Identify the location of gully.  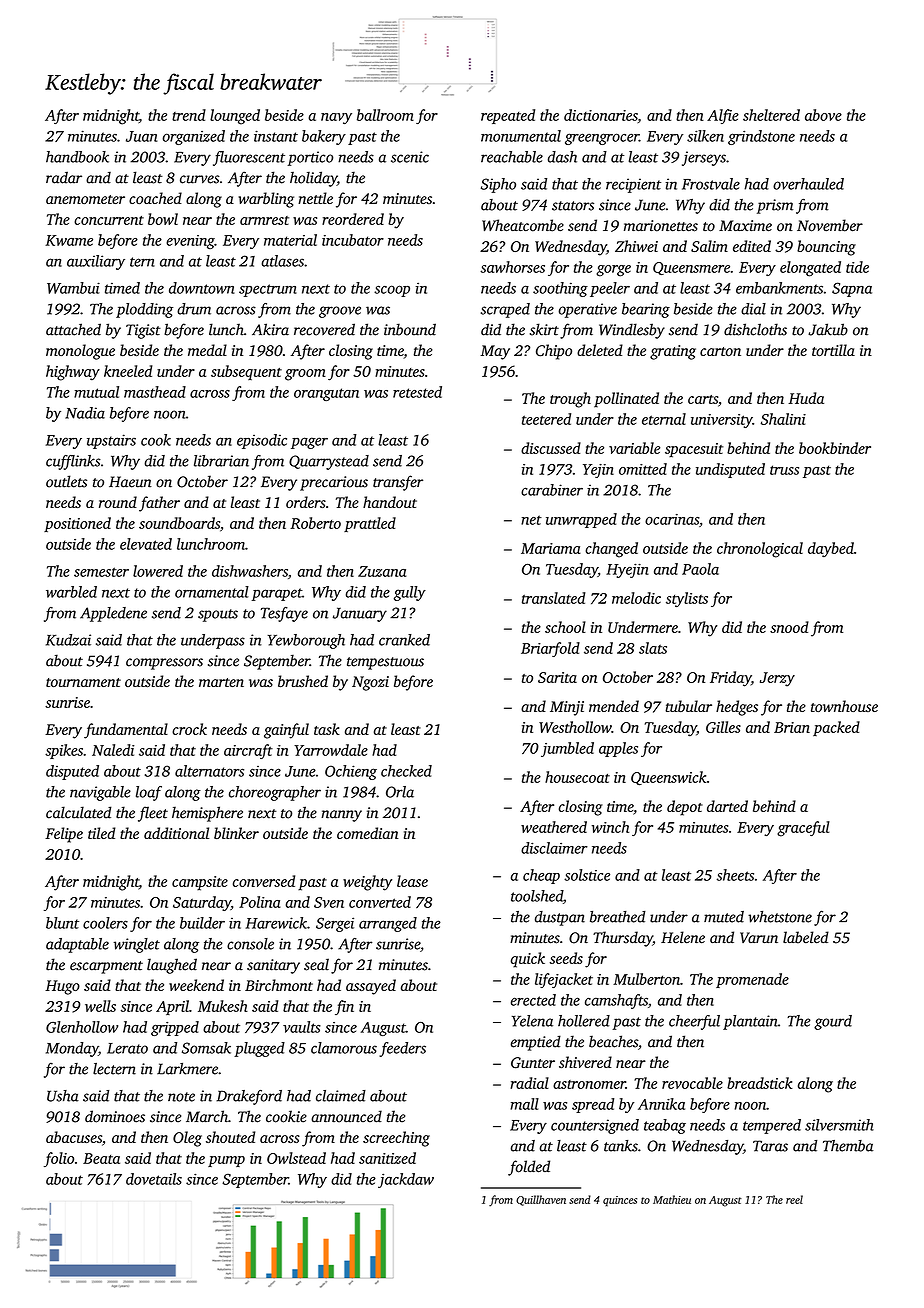
(410, 593).
